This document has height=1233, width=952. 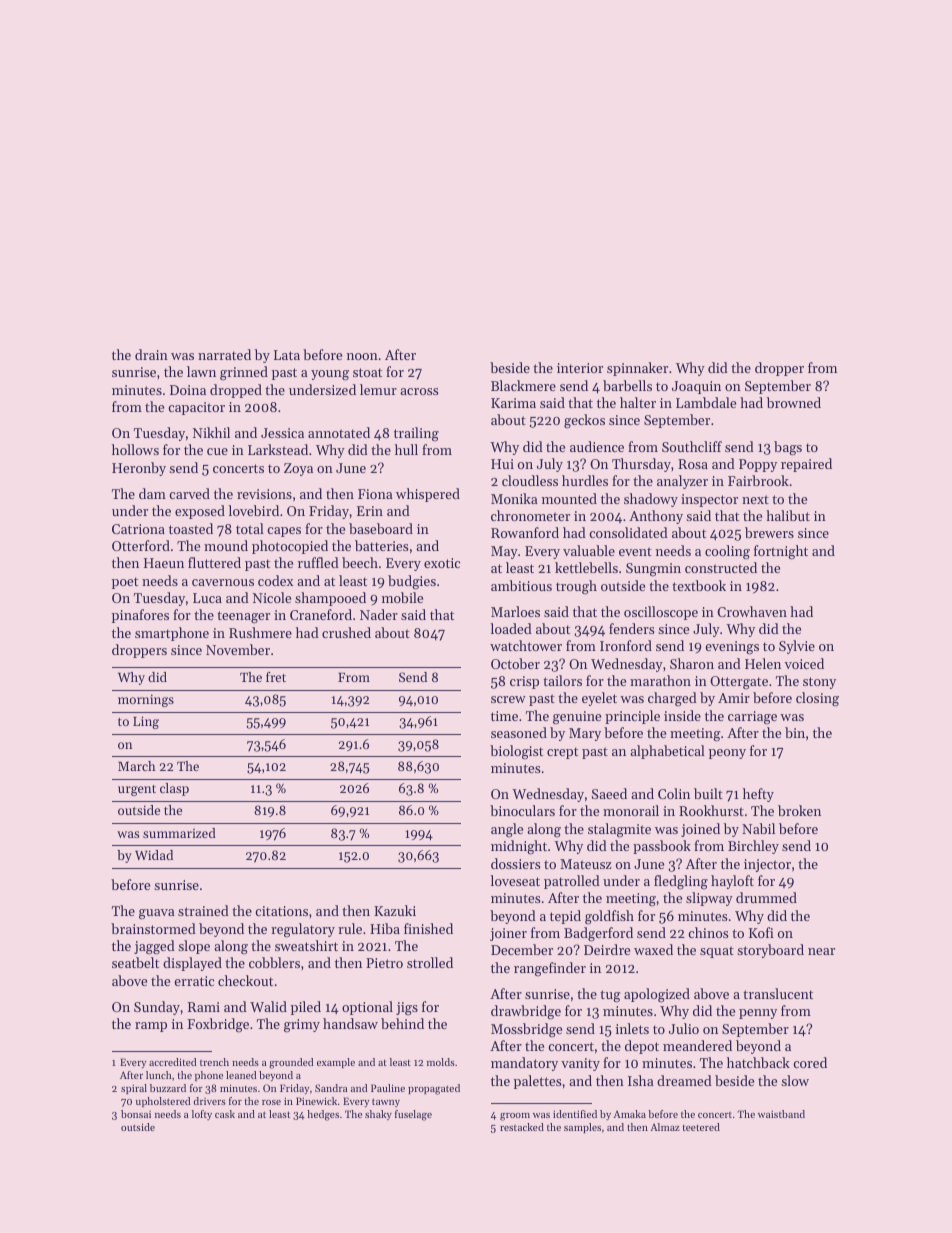 I want to click on Nabil, so click(x=758, y=828).
